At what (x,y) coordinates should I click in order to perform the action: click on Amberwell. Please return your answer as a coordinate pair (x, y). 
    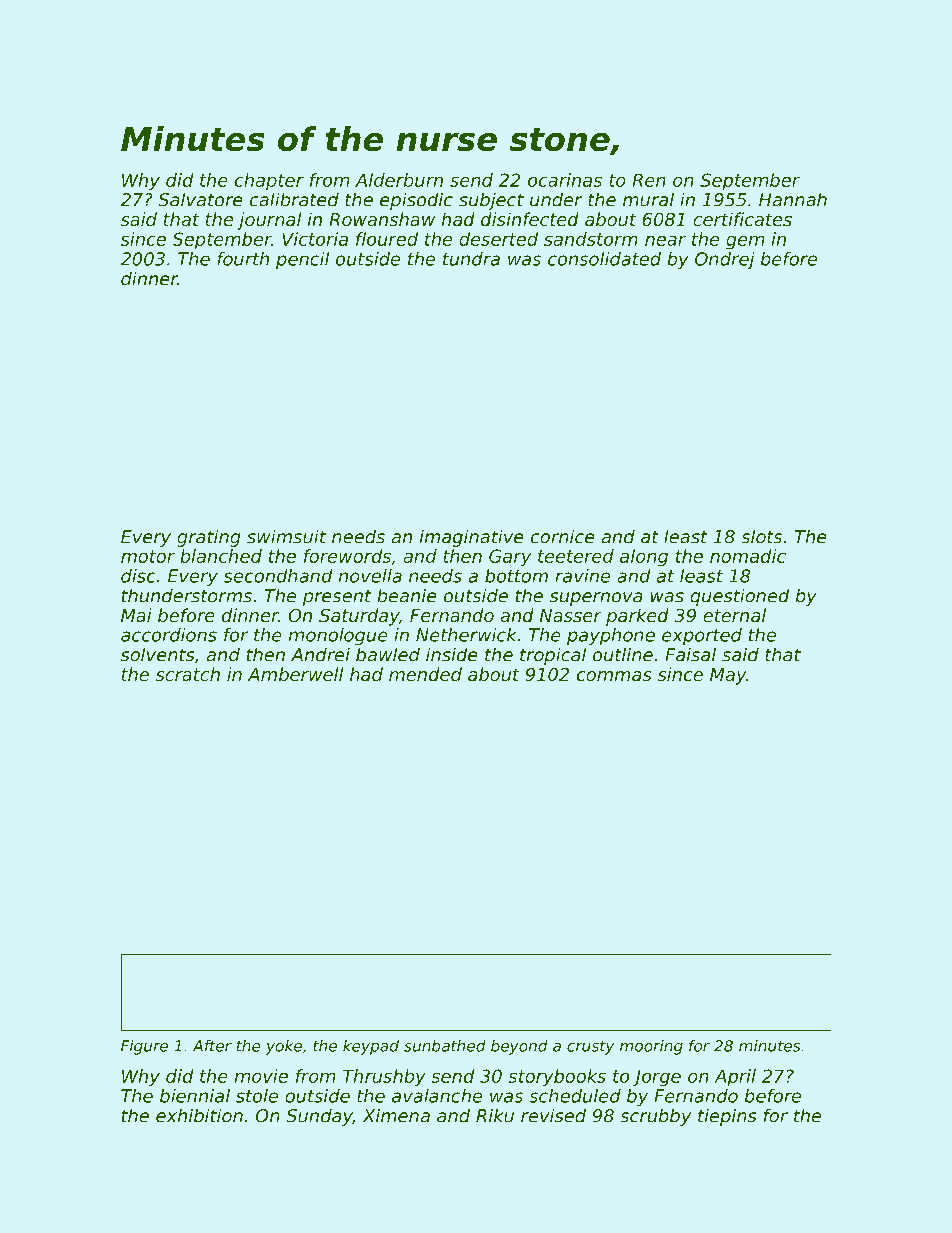
    Looking at the image, I should click on (295, 674).
